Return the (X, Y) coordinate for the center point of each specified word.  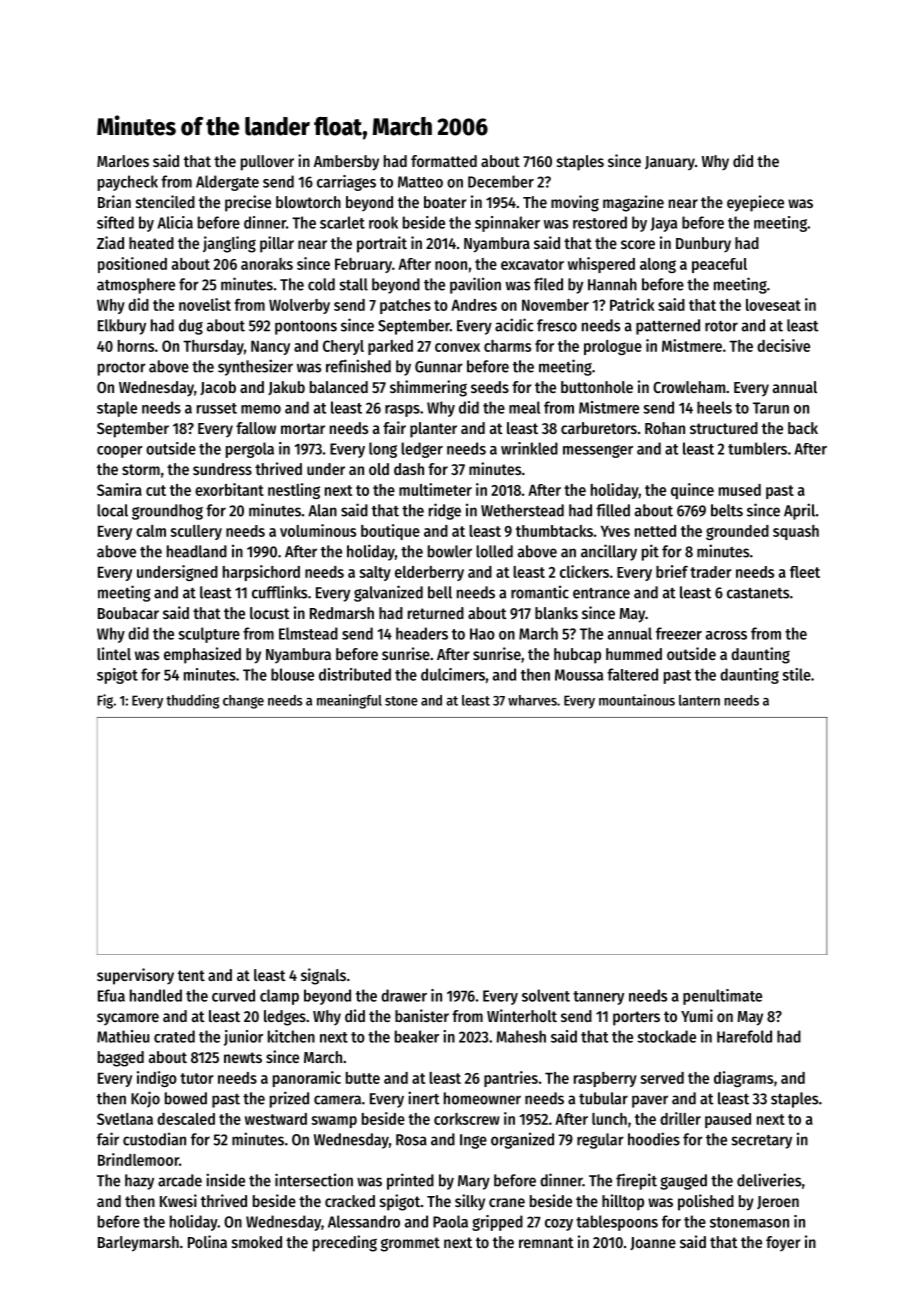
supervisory (135, 976)
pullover (267, 163)
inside (225, 1180)
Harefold (744, 1036)
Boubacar (128, 613)
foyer (783, 1244)
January (670, 163)
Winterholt (522, 1015)
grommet (410, 1244)
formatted (444, 161)
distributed (355, 674)
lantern (699, 700)
